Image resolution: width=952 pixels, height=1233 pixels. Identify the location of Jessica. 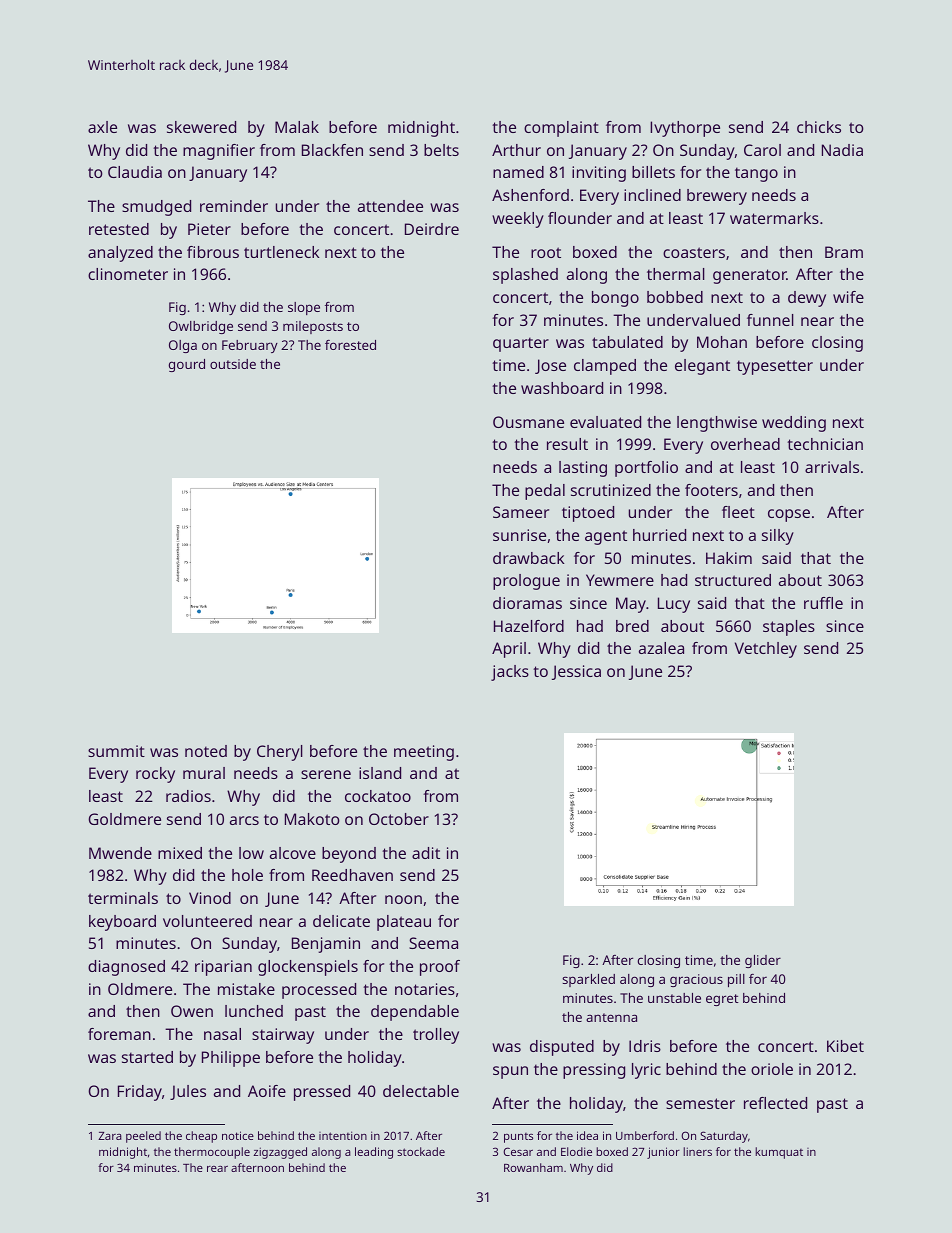
(576, 672).
